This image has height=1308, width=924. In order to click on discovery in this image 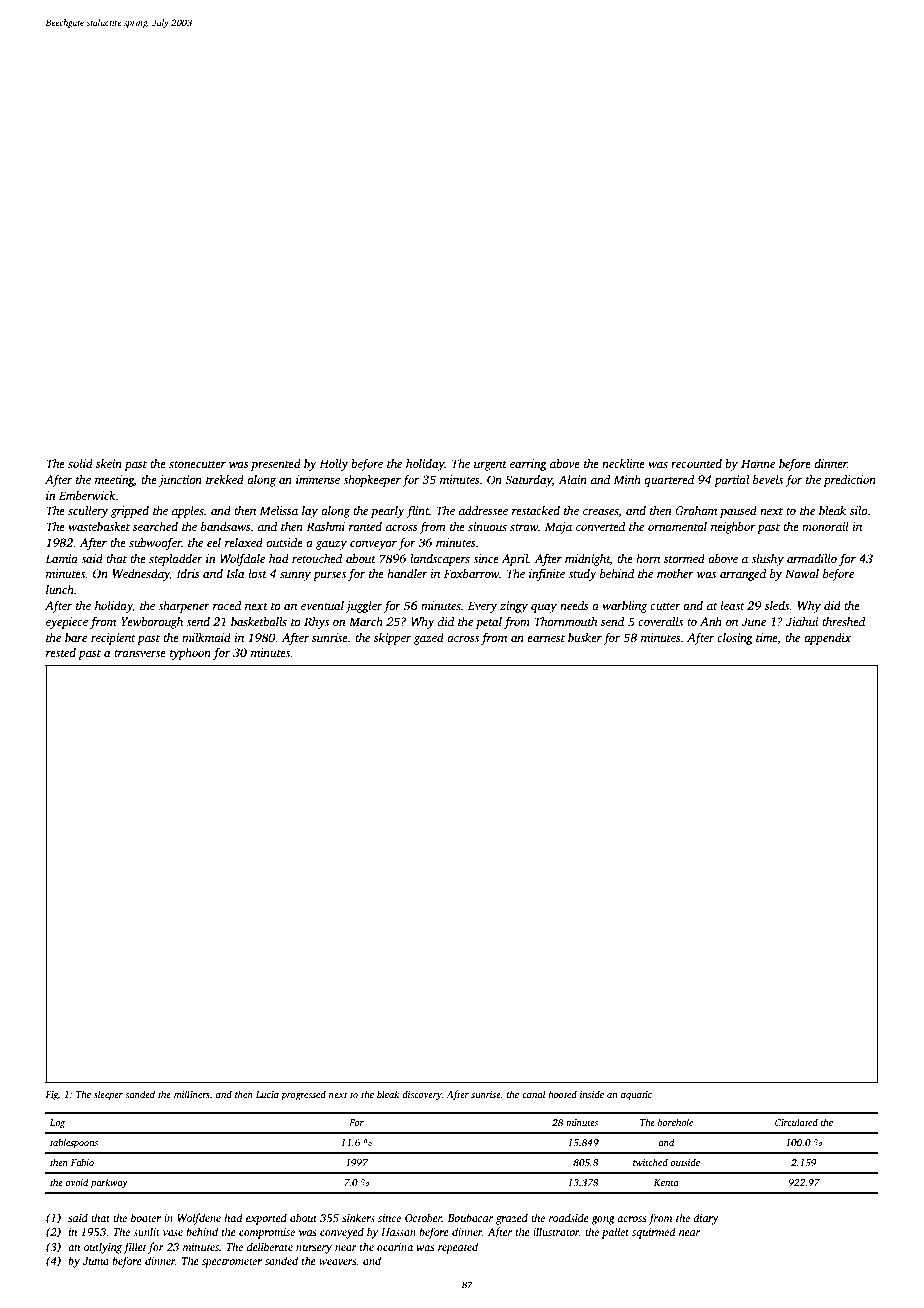, I will do `click(422, 1095)`.
